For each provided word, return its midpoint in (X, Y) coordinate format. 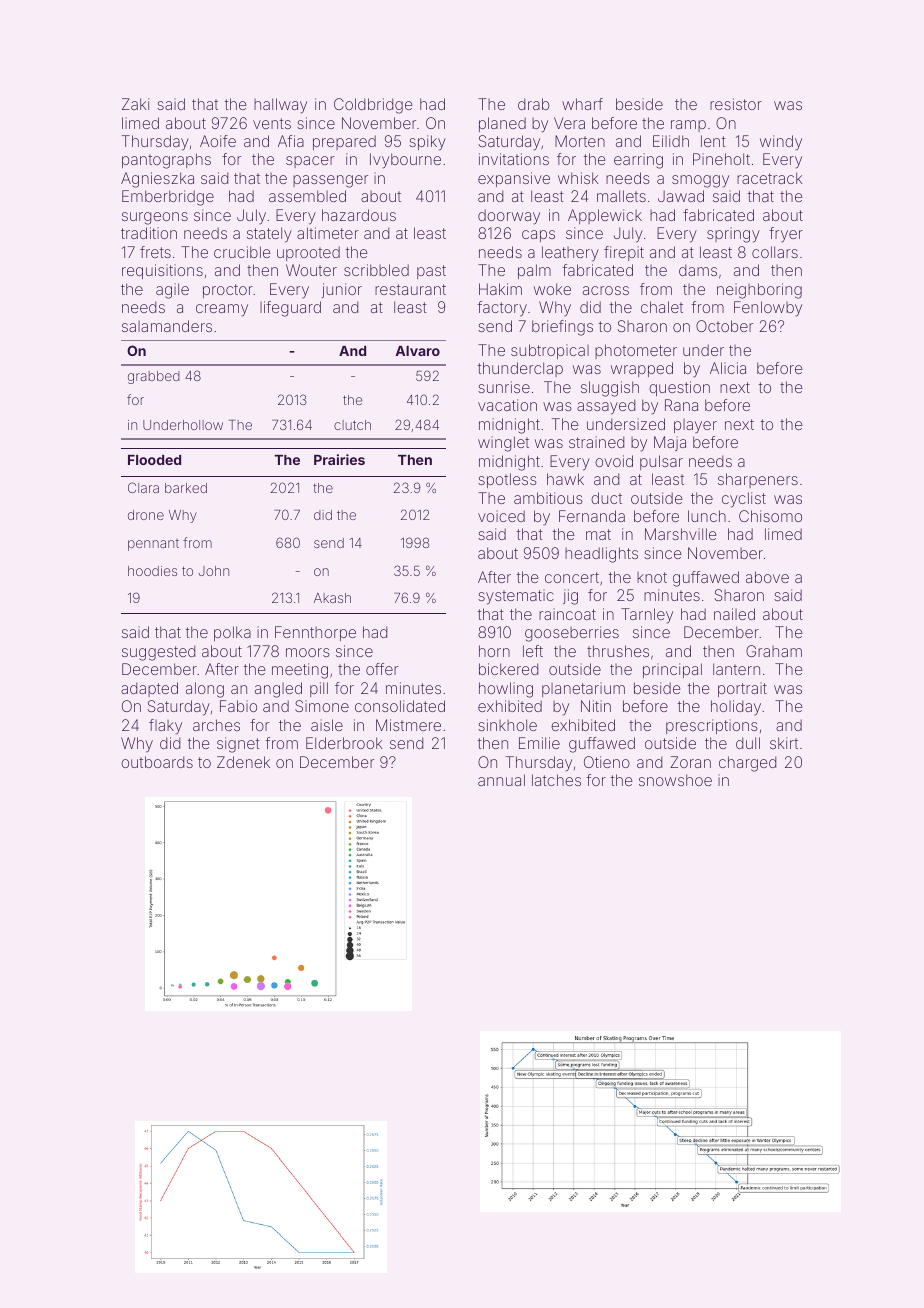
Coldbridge (373, 106)
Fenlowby (768, 309)
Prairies (339, 459)
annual (501, 780)
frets (155, 252)
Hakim (500, 289)
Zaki (135, 104)
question (679, 388)
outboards (157, 762)
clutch (352, 425)
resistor (736, 104)
